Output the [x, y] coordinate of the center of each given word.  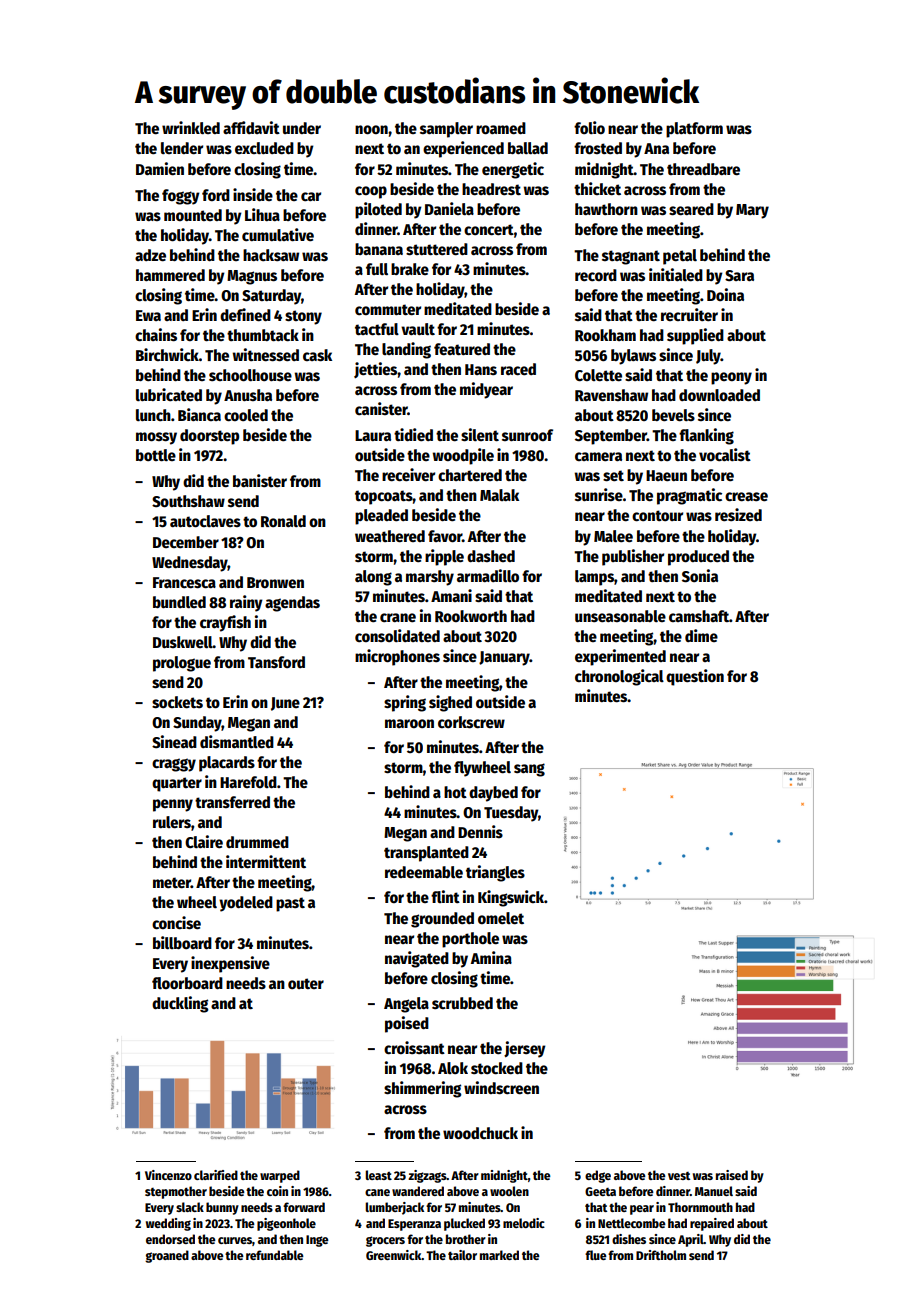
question [695, 677]
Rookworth [471, 616]
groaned [167, 1256]
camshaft [699, 616]
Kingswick [511, 898]
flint [445, 896]
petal [680, 257]
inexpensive [230, 964]
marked [499, 1255]
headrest [491, 189]
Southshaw [188, 501]
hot [455, 792]
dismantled [237, 742]
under [302, 128]
